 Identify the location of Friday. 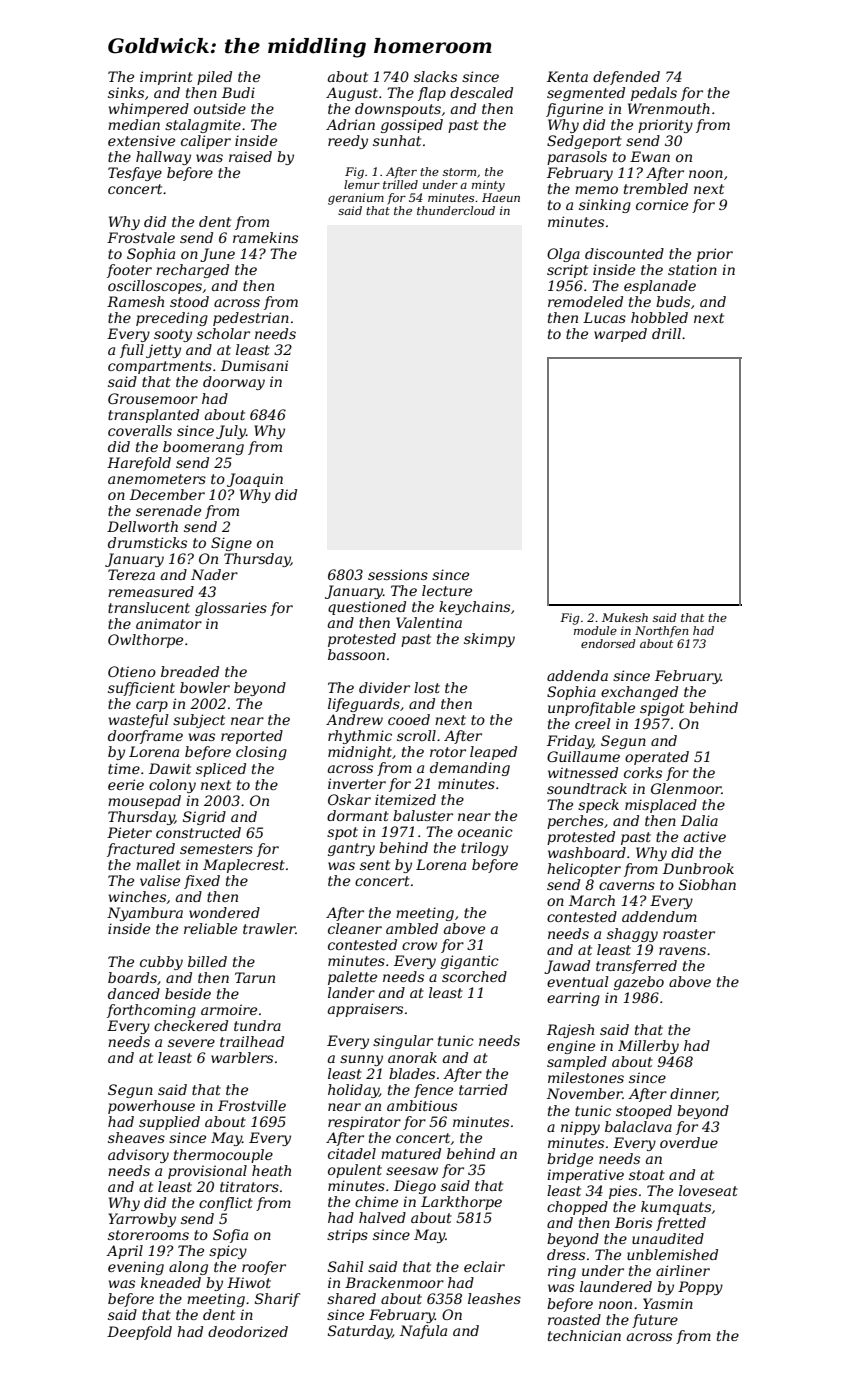
(570, 742).
